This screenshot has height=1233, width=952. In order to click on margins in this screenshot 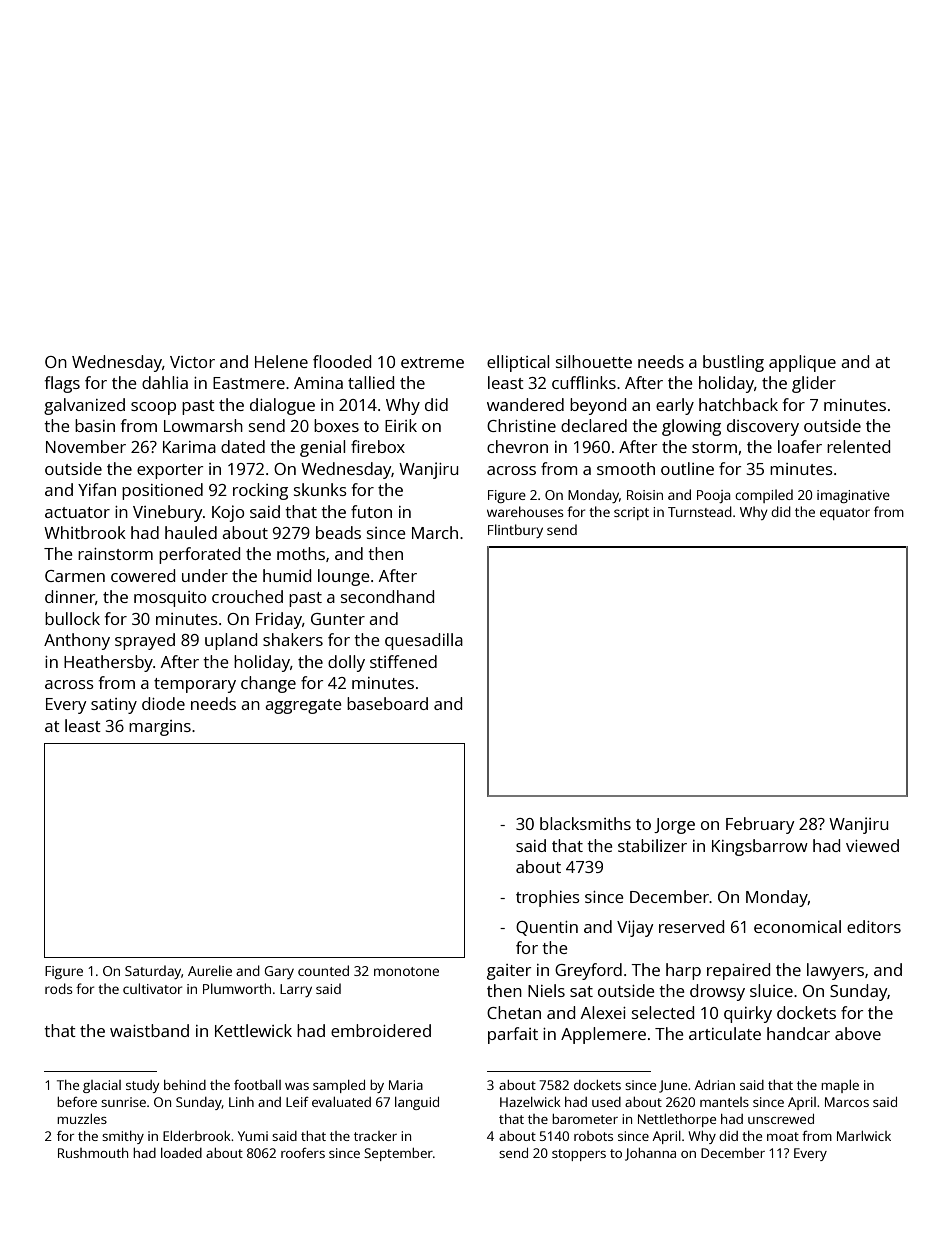, I will do `click(160, 728)`.
